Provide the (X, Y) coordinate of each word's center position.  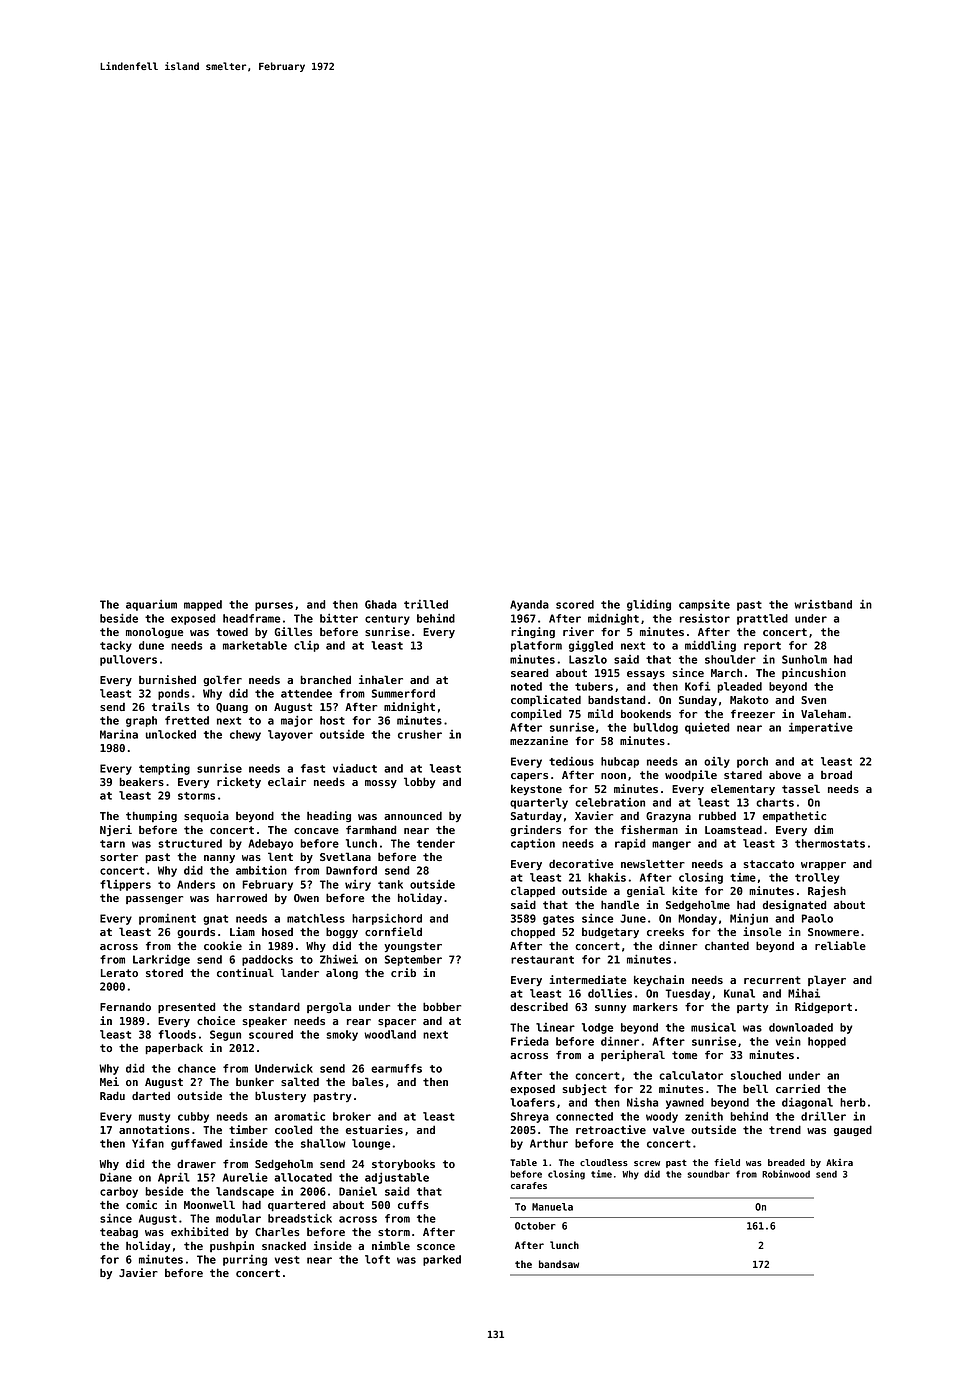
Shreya (530, 1117)
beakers (141, 781)
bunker (255, 1081)
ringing (533, 632)
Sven (813, 700)
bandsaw (559, 1264)
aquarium (151, 605)
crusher (420, 734)
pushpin (232, 1246)
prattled (762, 619)
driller (823, 1116)
